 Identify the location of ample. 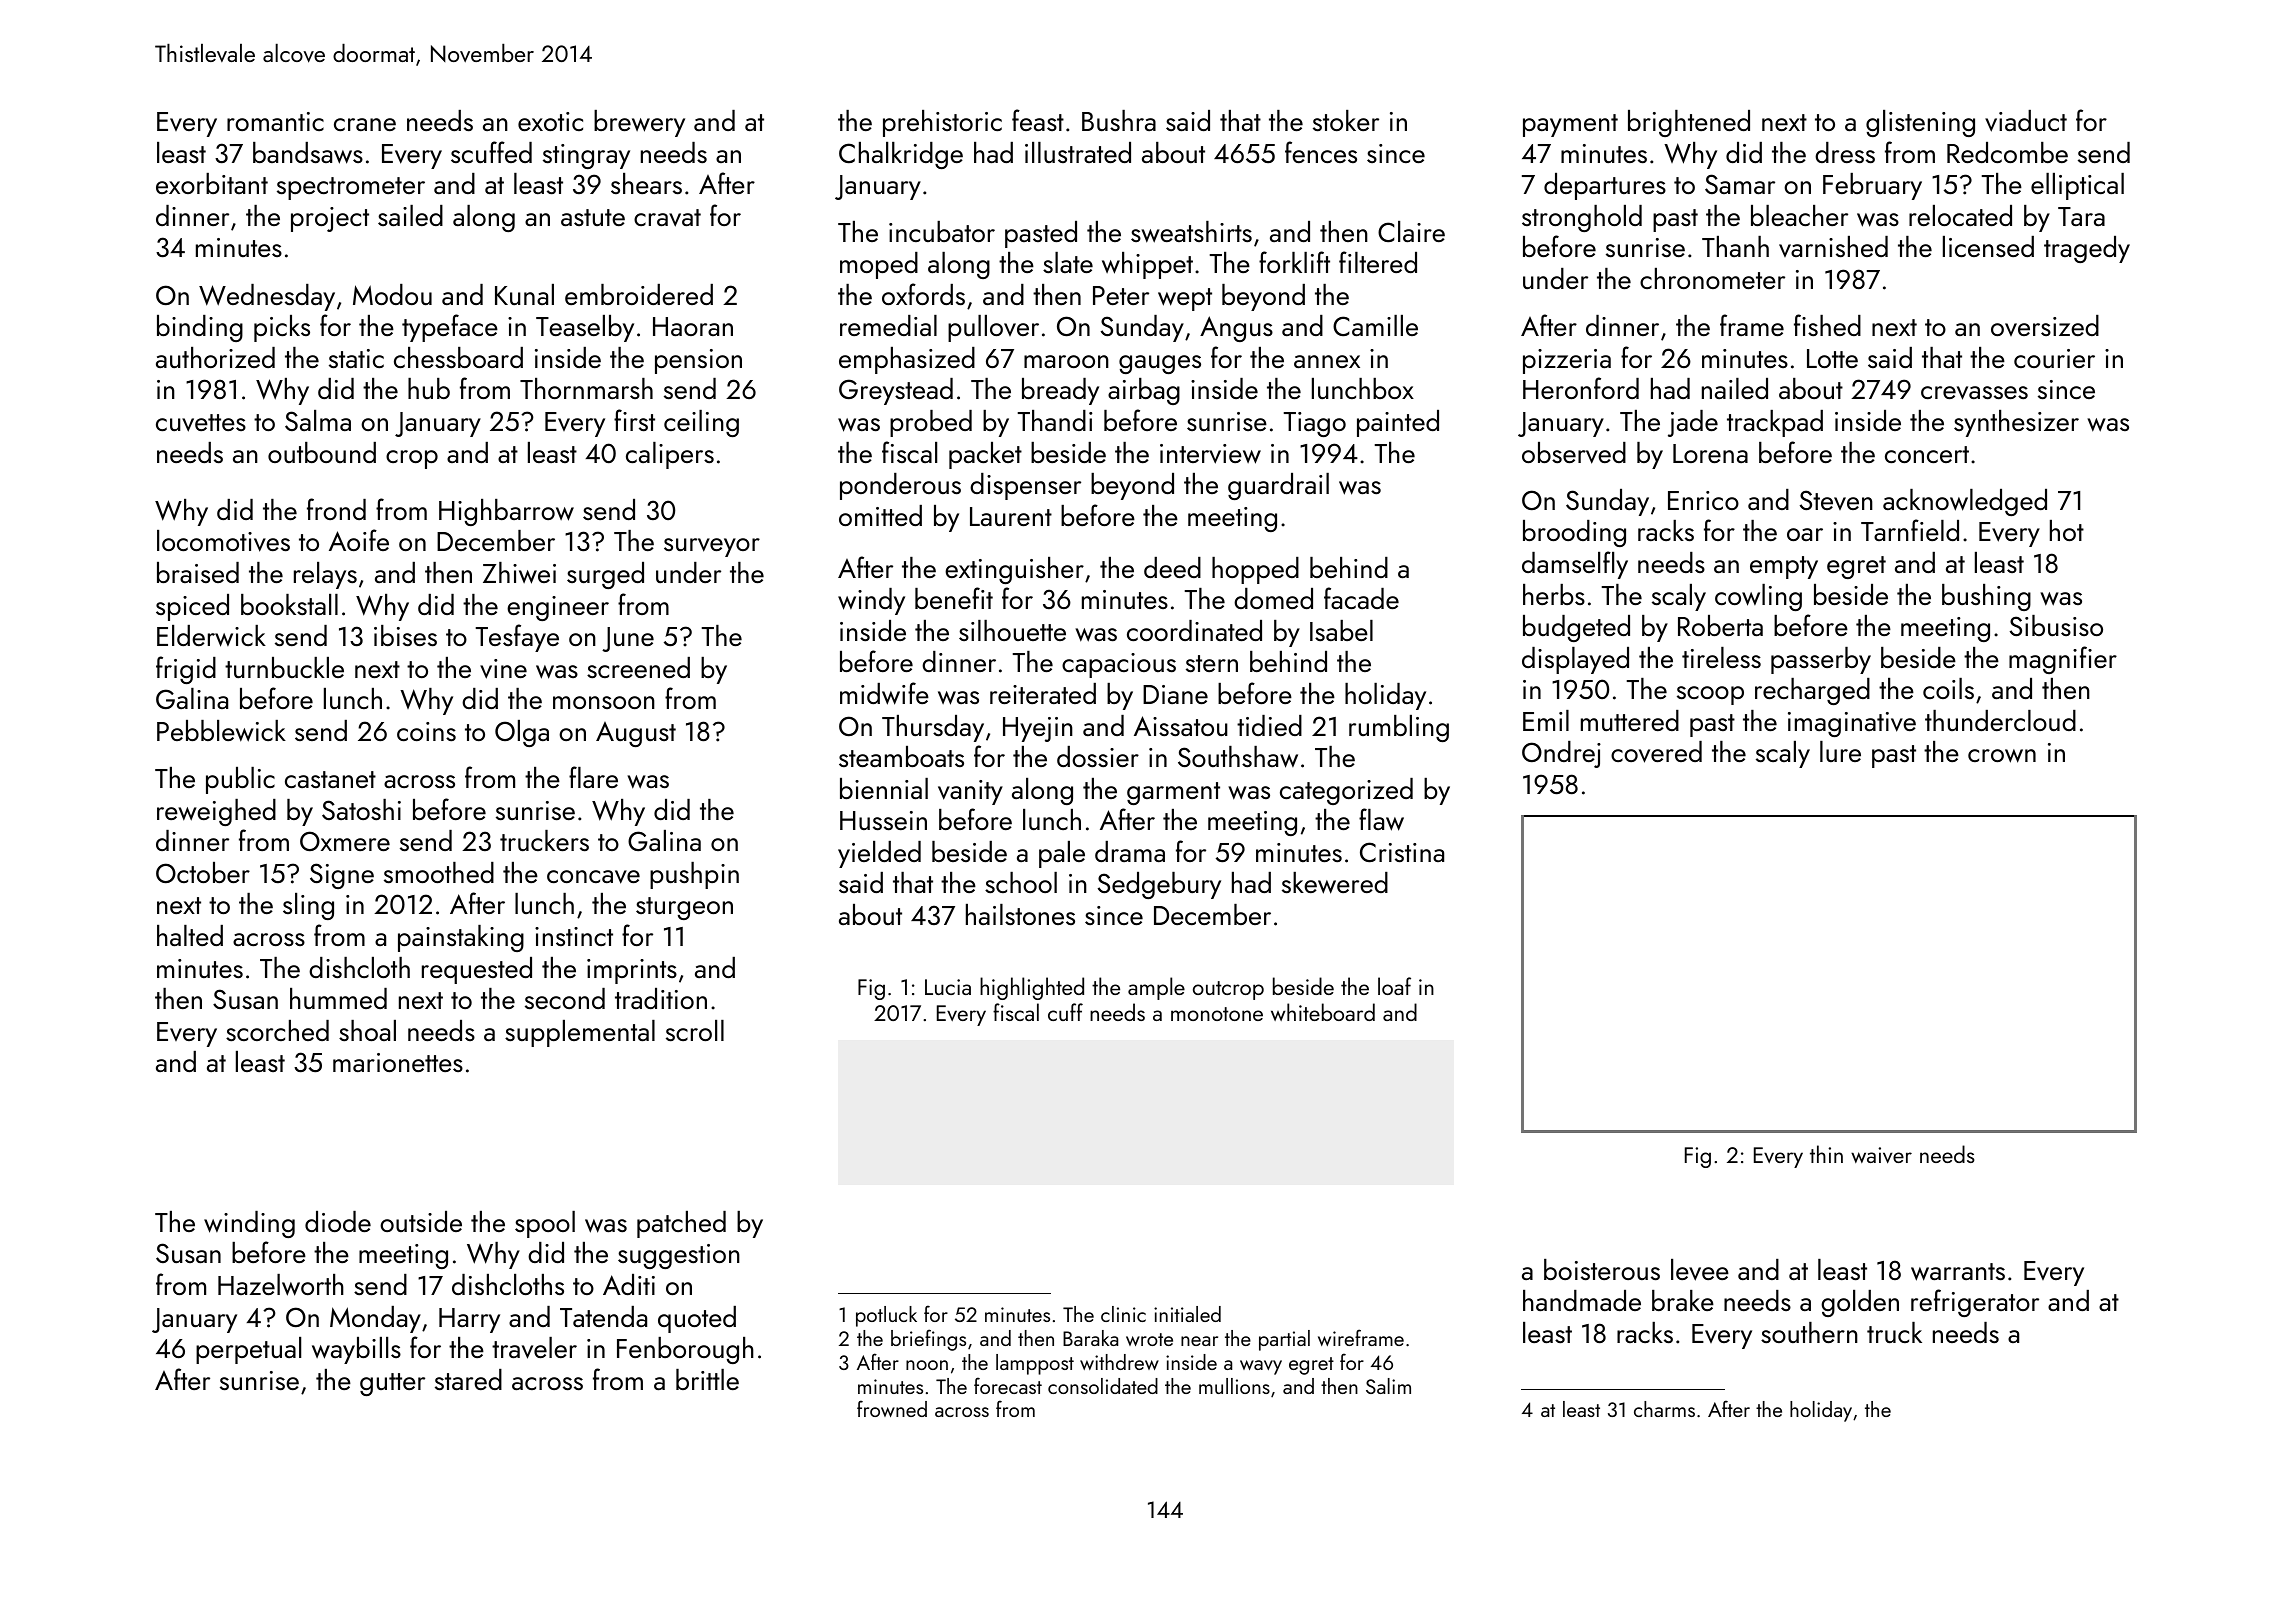
(1156, 988).
